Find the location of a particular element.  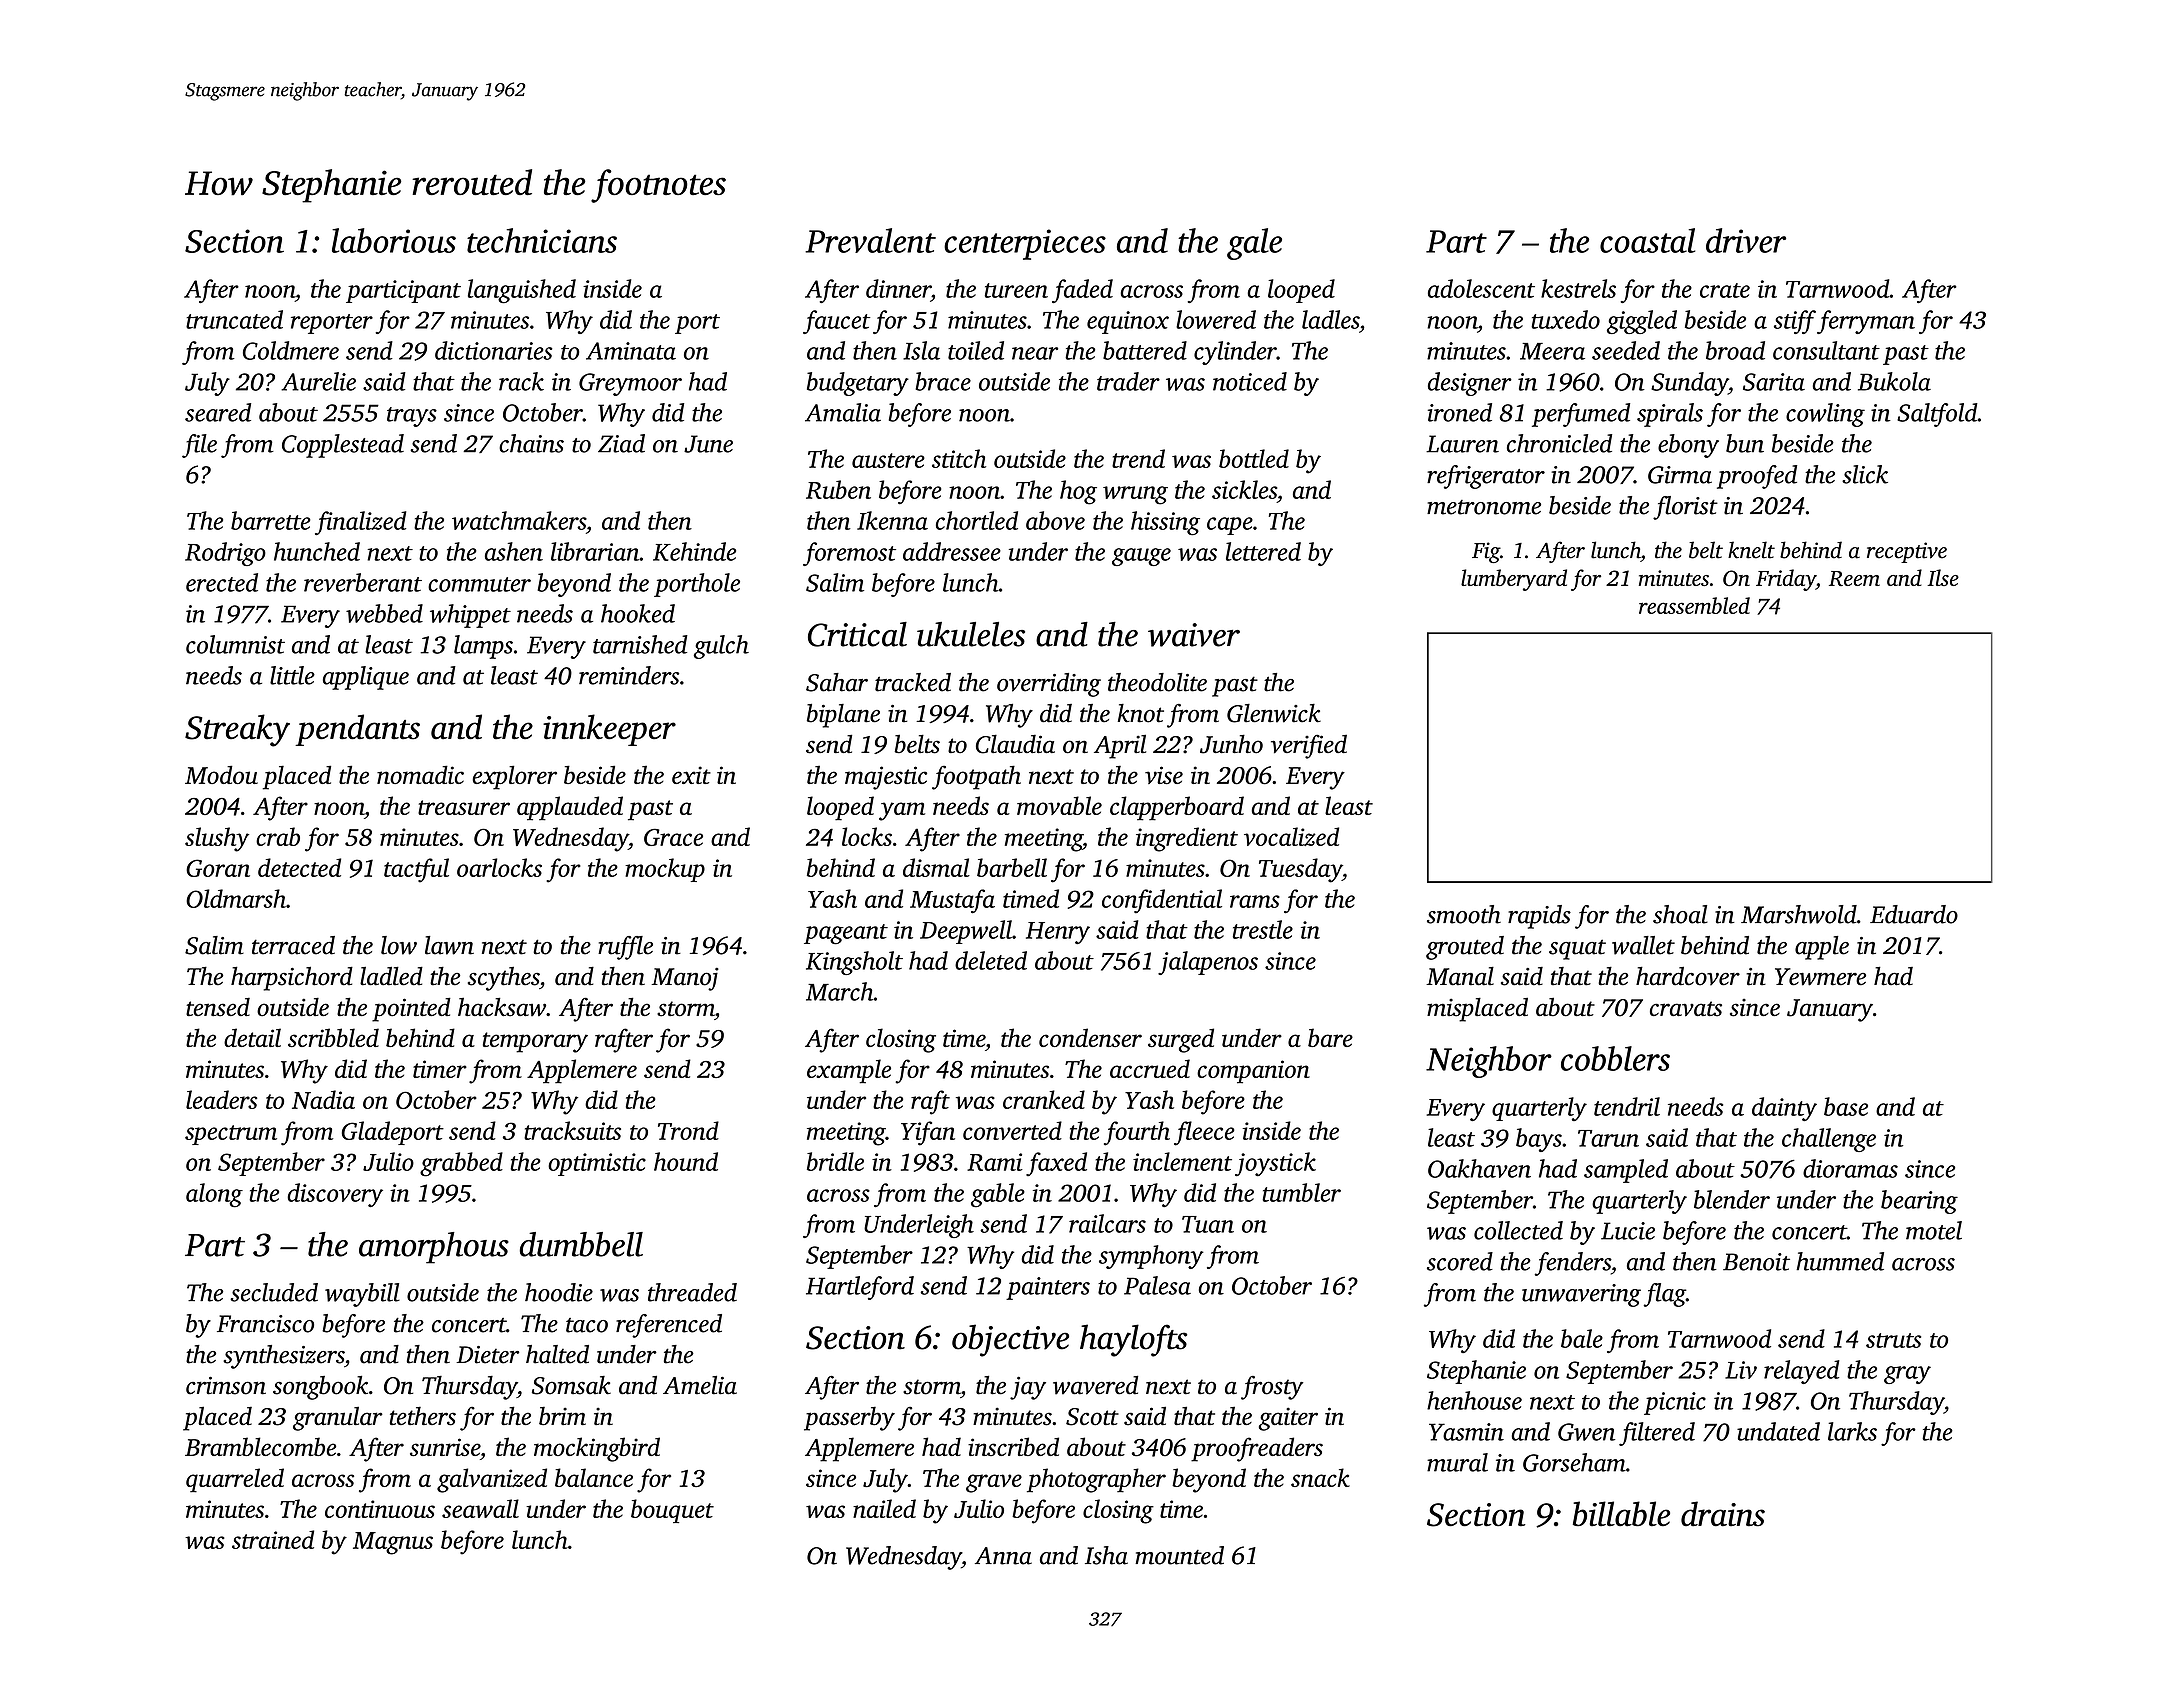

Anna is located at coordinates (1003, 1556).
